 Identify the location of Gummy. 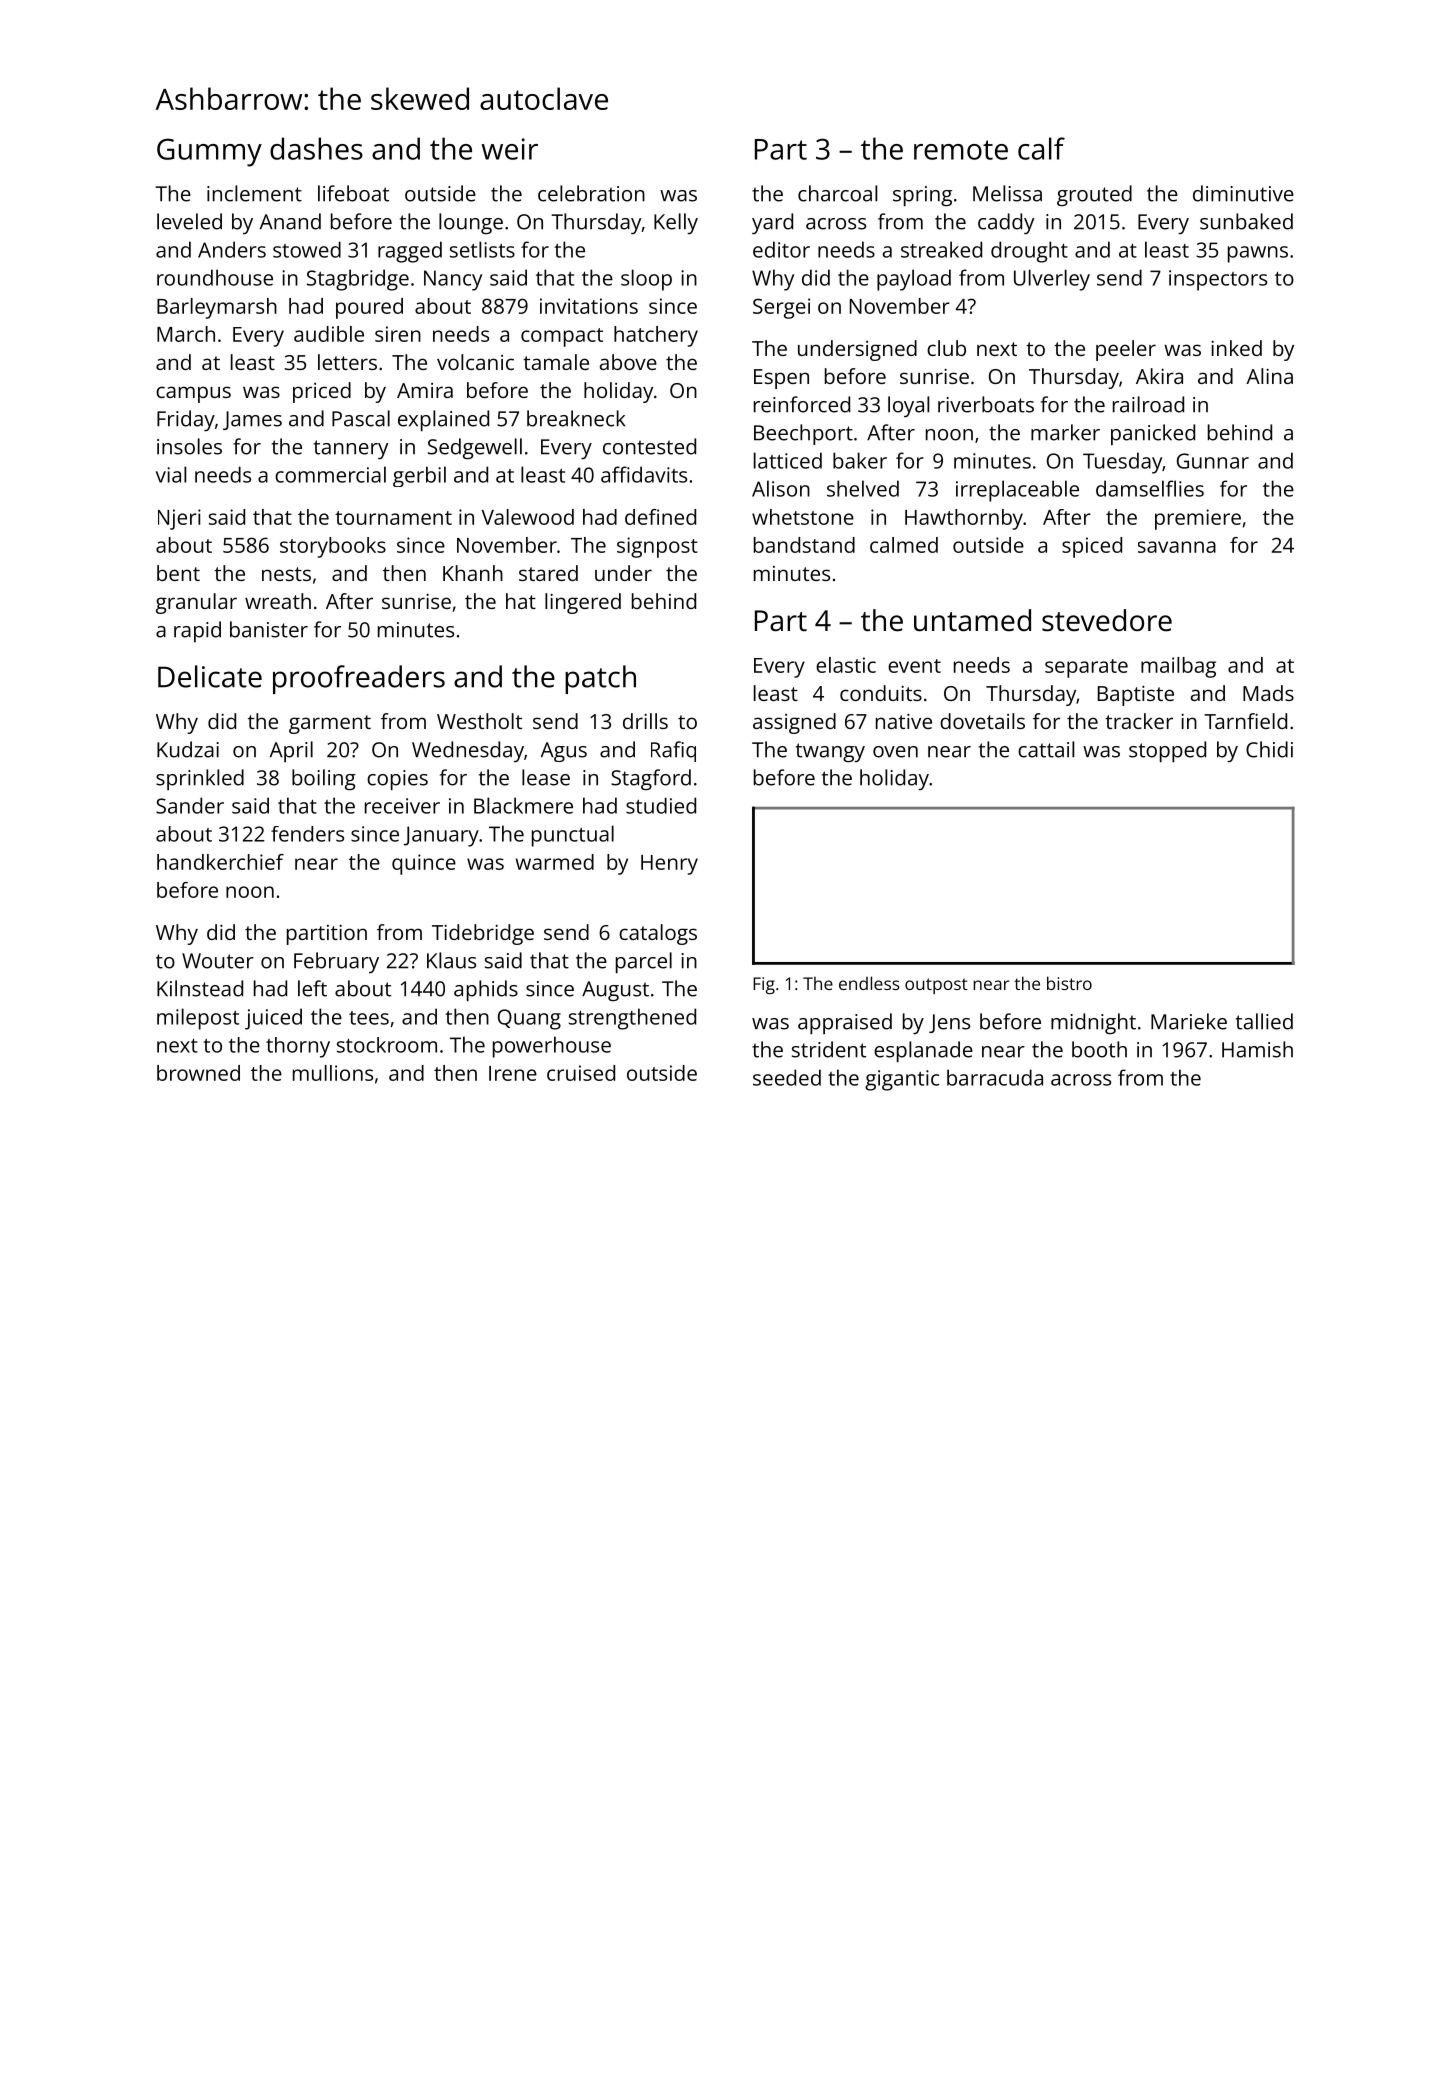
(209, 152).
